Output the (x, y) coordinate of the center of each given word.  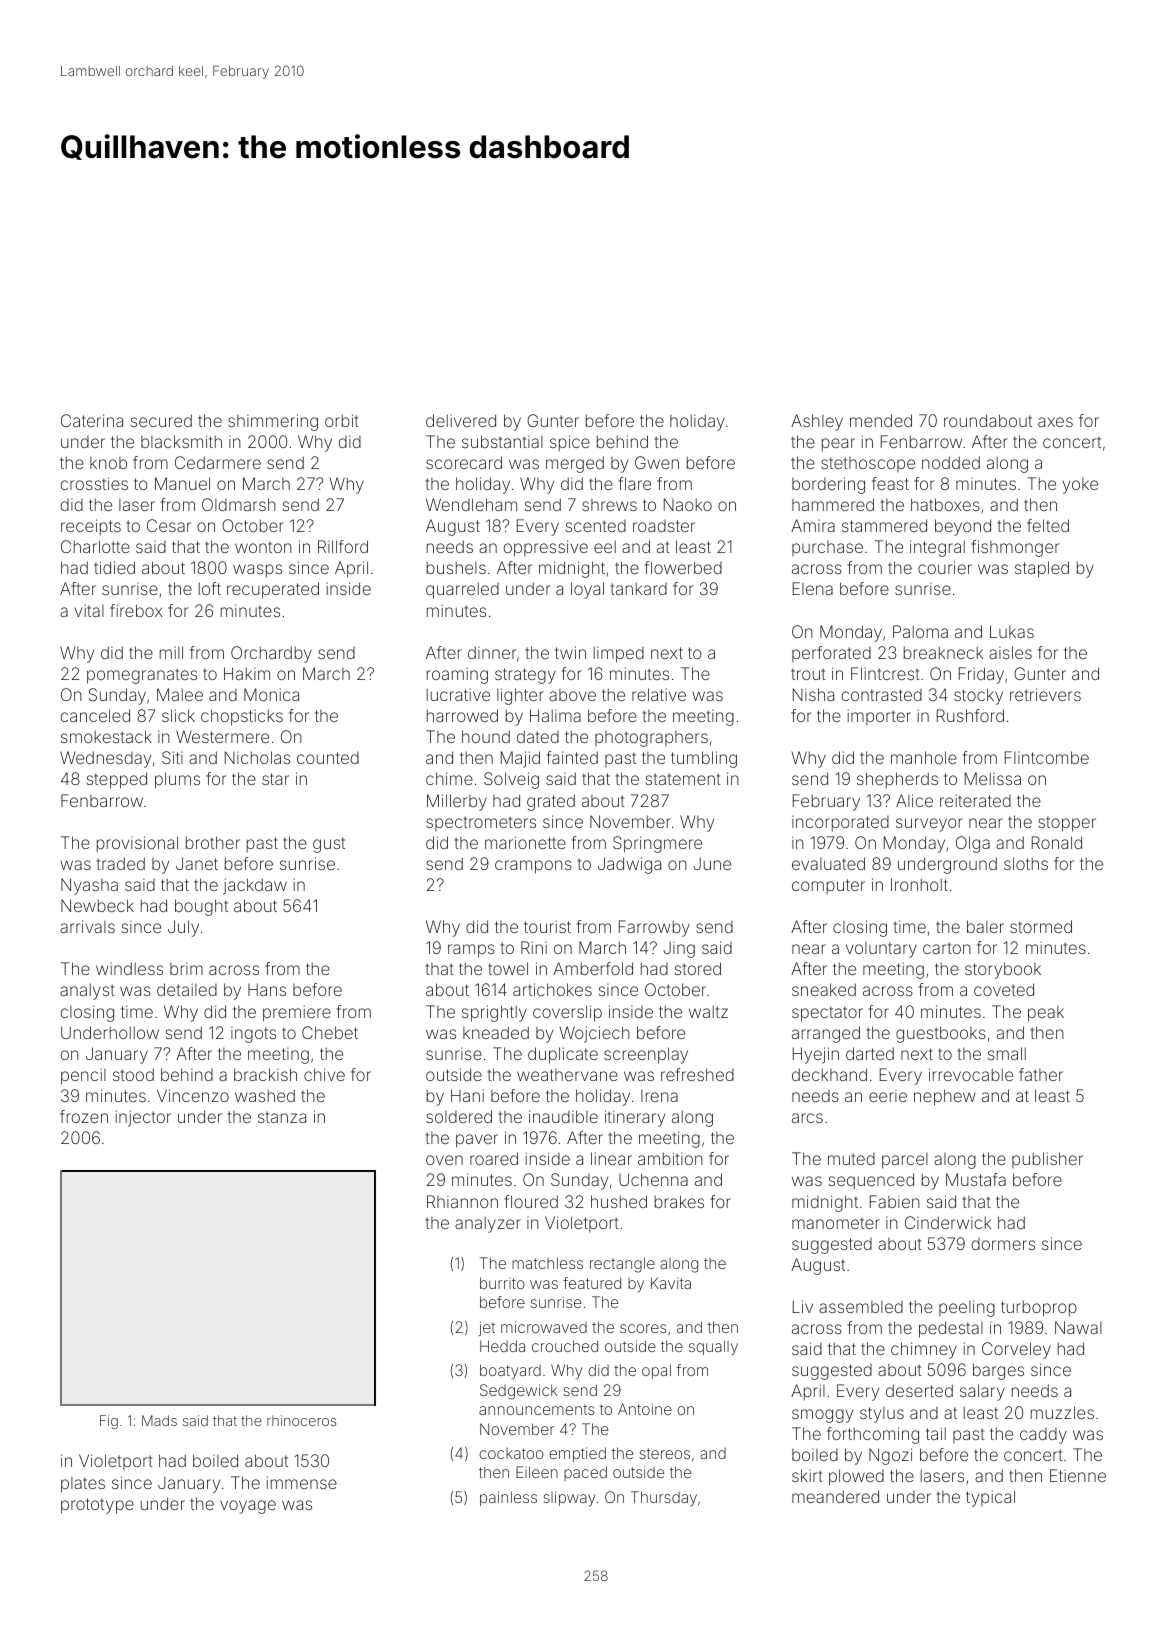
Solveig (511, 780)
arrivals (87, 926)
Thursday (664, 1498)
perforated (831, 654)
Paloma (920, 631)
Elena (813, 588)
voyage (248, 1507)
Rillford (343, 546)
